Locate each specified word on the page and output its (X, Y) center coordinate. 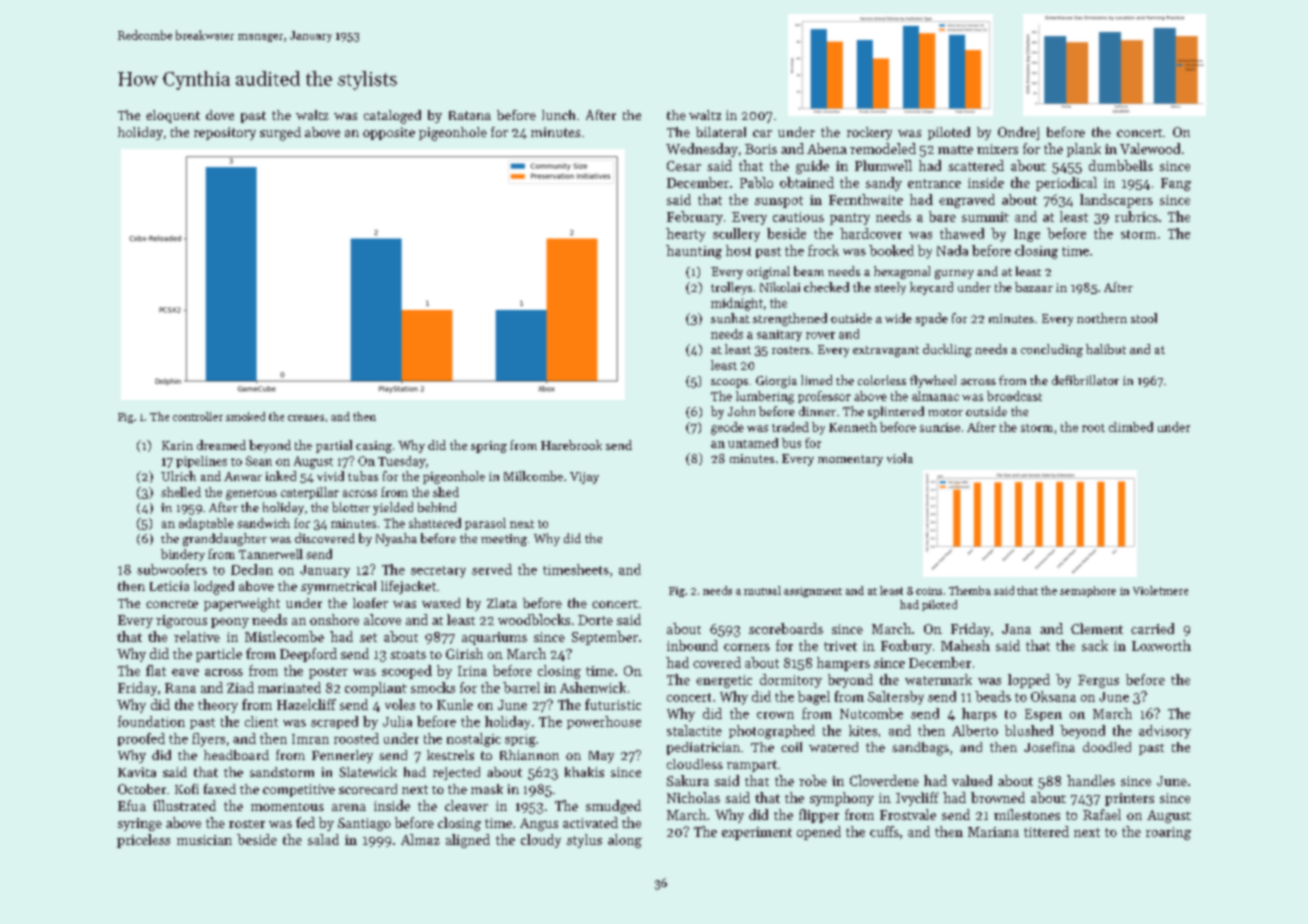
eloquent (173, 116)
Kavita (137, 772)
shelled (181, 492)
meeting (504, 540)
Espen (1043, 715)
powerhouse (604, 722)
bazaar (1034, 287)
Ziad (240, 687)
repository (225, 133)
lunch (558, 115)
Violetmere (1160, 590)
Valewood (1150, 148)
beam (809, 271)
